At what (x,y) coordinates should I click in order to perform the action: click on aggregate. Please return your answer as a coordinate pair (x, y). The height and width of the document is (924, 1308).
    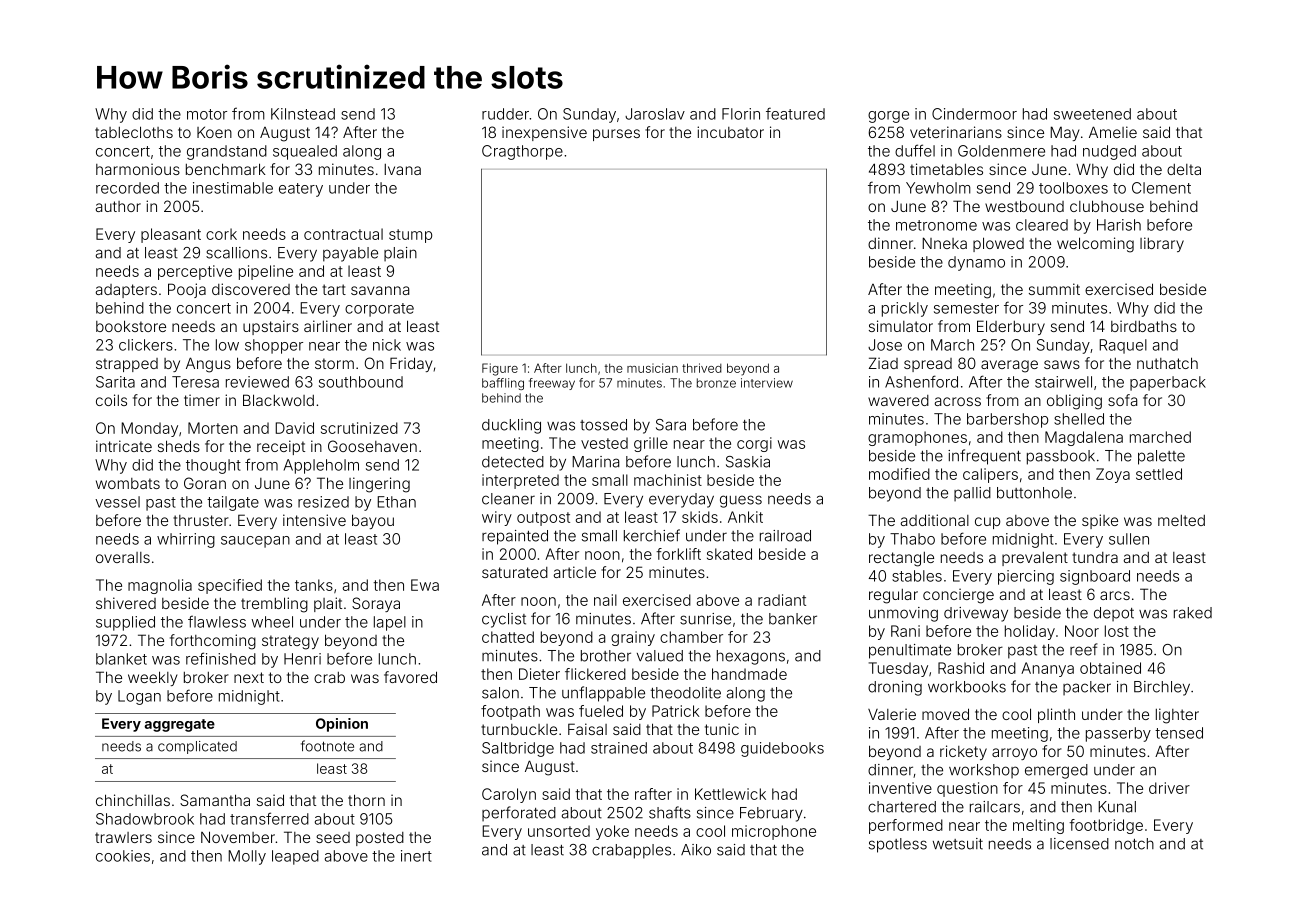
    Looking at the image, I should click on (179, 725).
